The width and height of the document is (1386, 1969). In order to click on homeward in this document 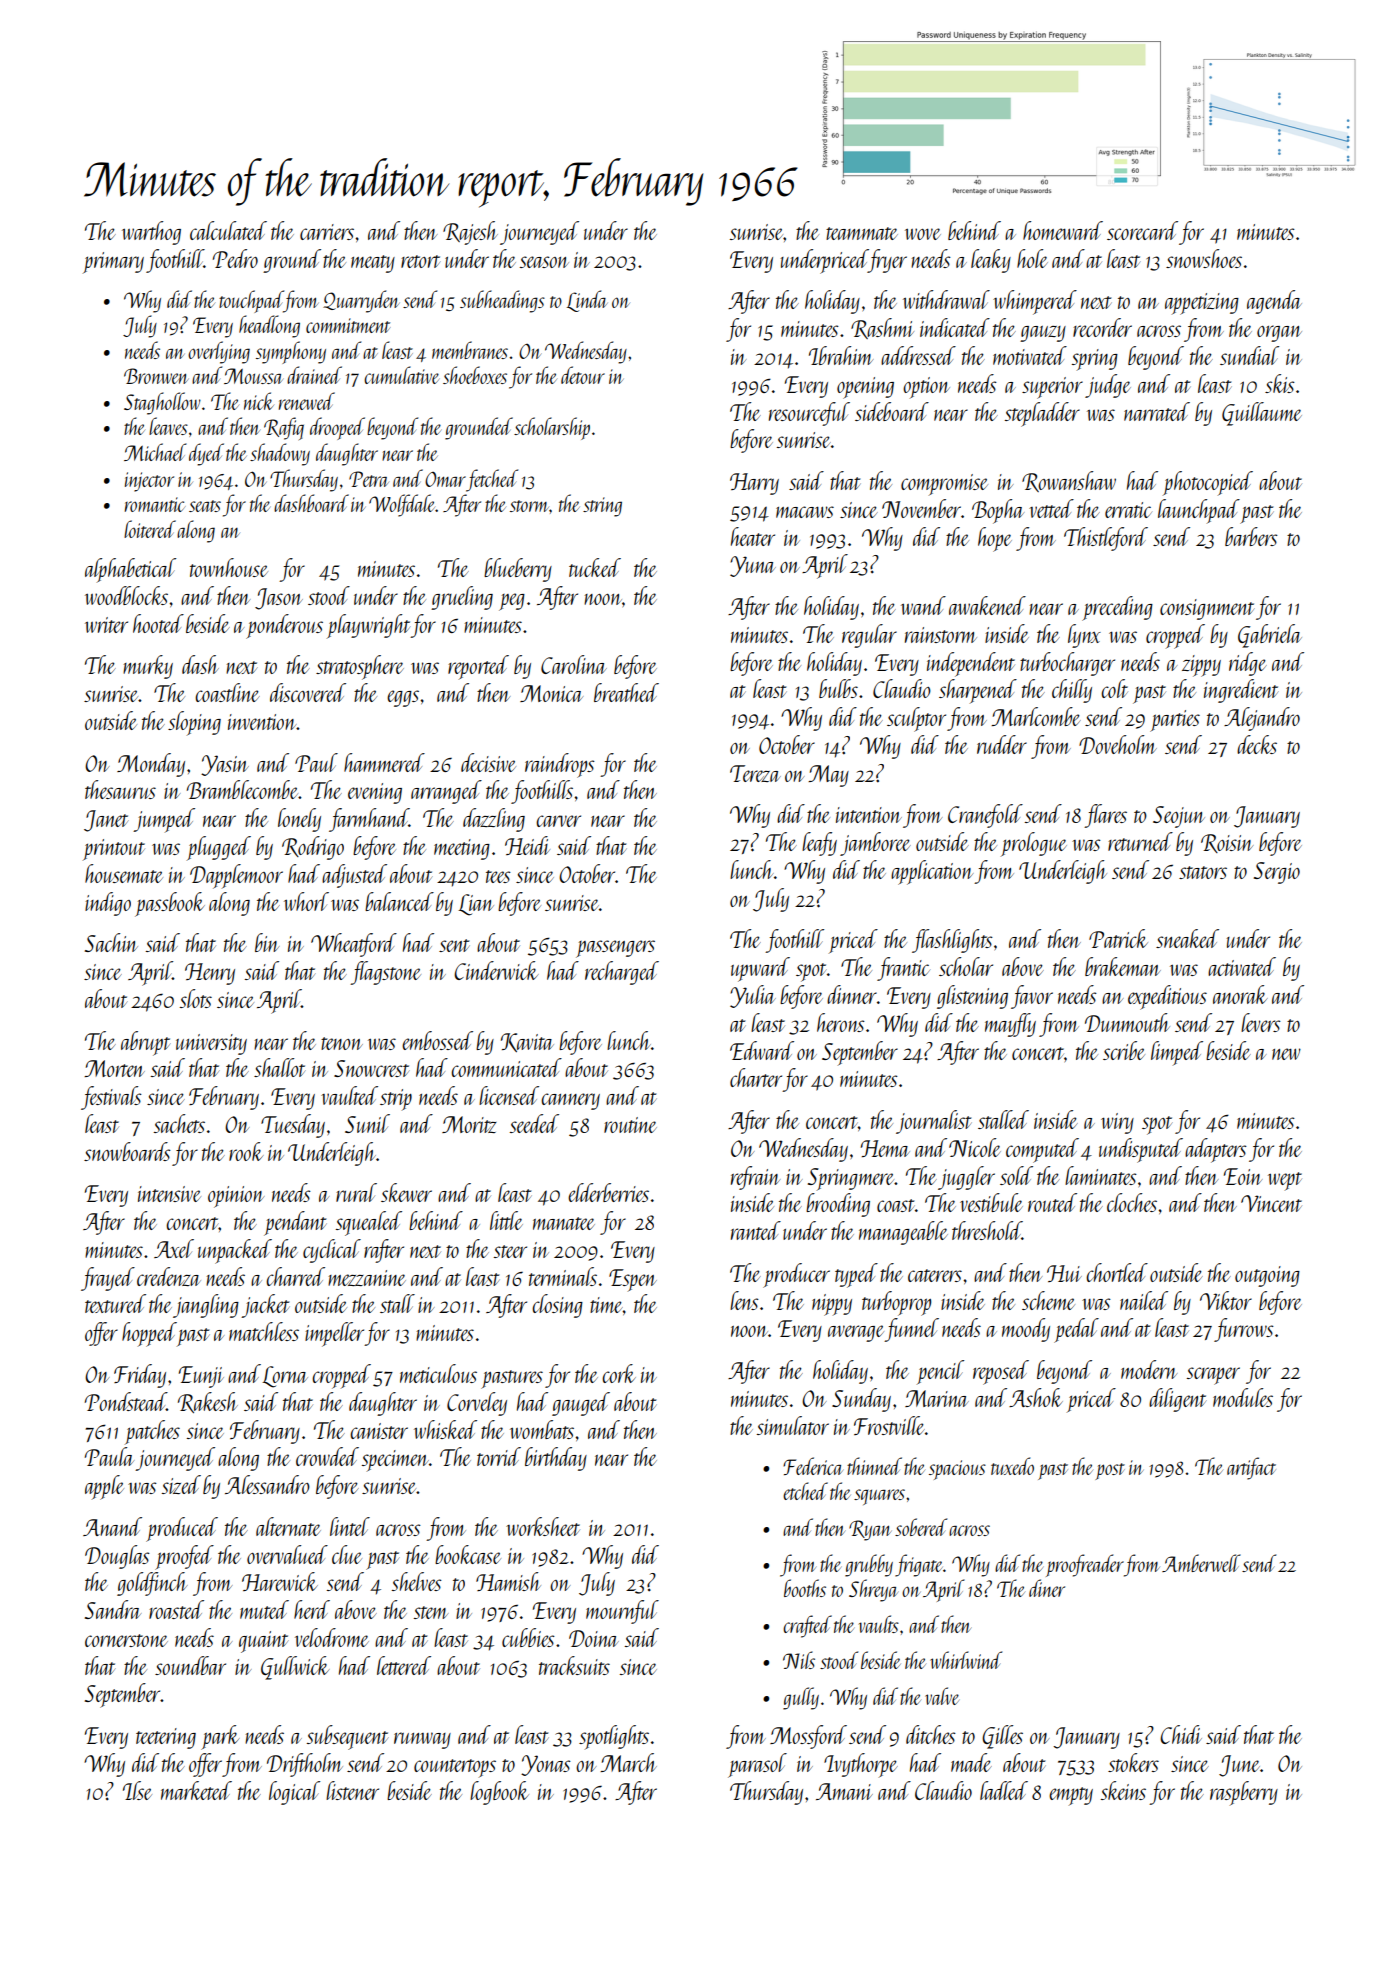, I will do `click(1063, 230)`.
